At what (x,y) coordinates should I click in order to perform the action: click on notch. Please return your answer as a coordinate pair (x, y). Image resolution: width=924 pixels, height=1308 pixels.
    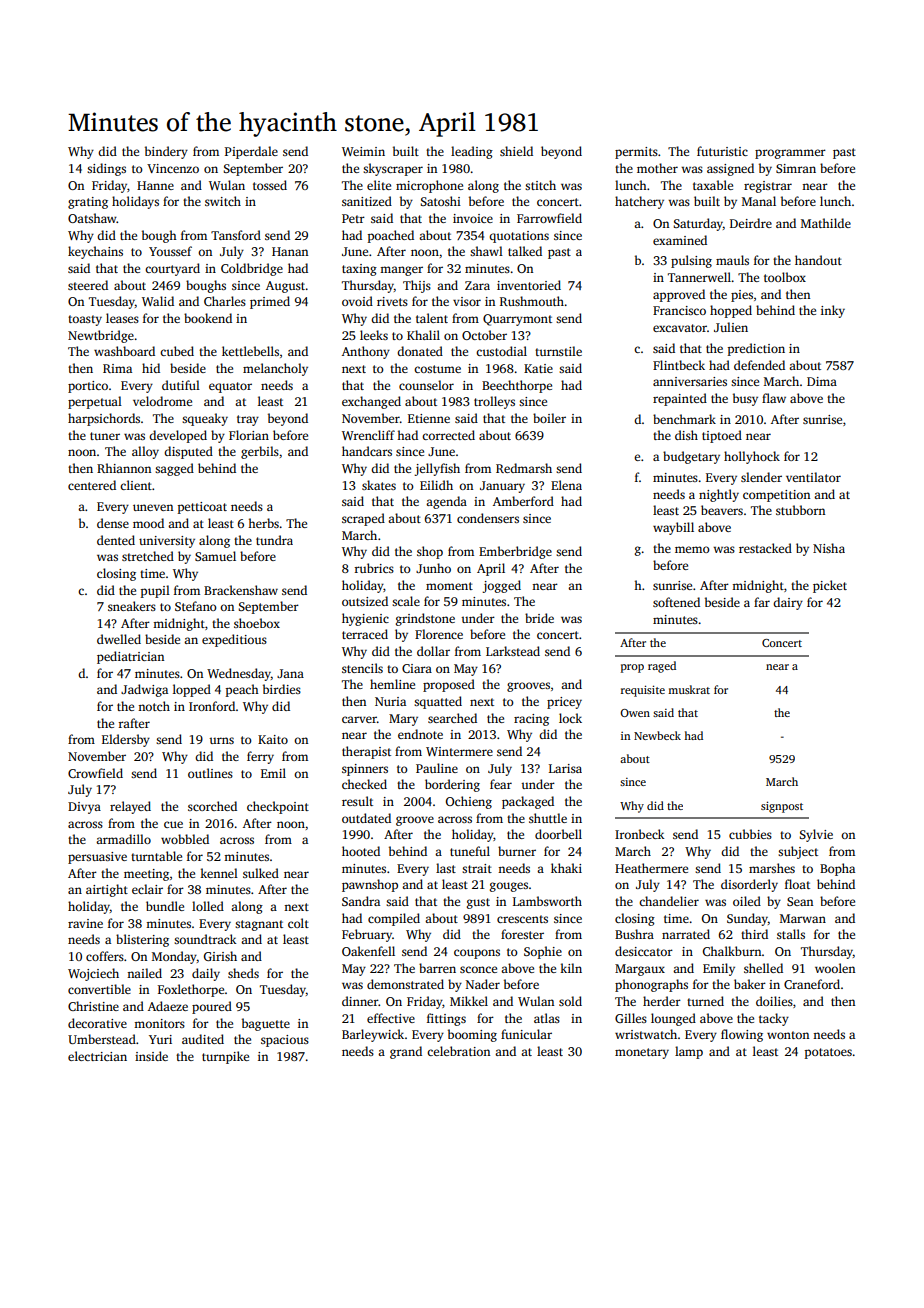
    Looking at the image, I should click on (154, 706).
